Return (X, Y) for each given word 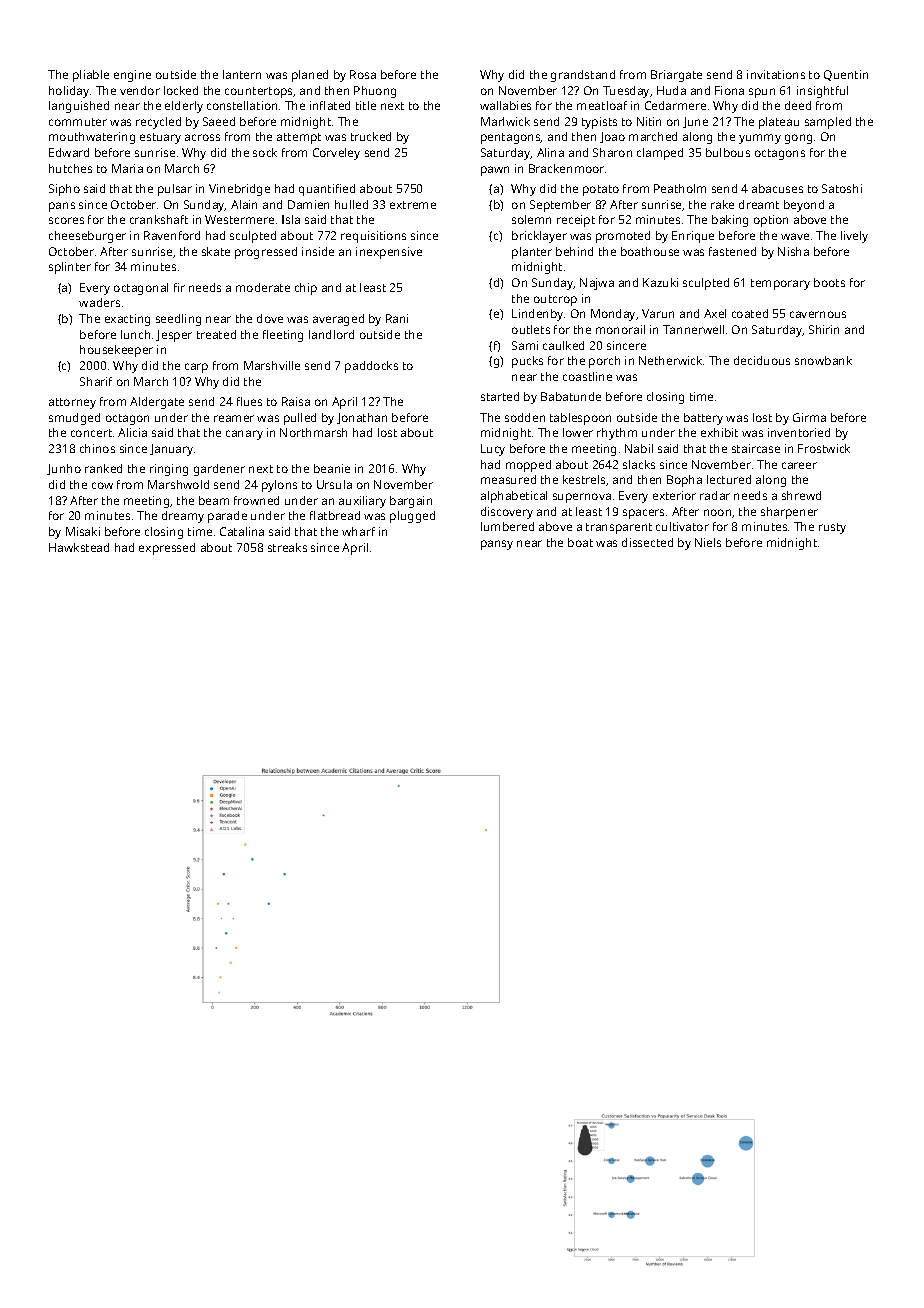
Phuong (375, 92)
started (500, 396)
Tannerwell (693, 329)
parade (227, 517)
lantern (242, 74)
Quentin (846, 75)
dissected (647, 542)
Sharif (96, 381)
